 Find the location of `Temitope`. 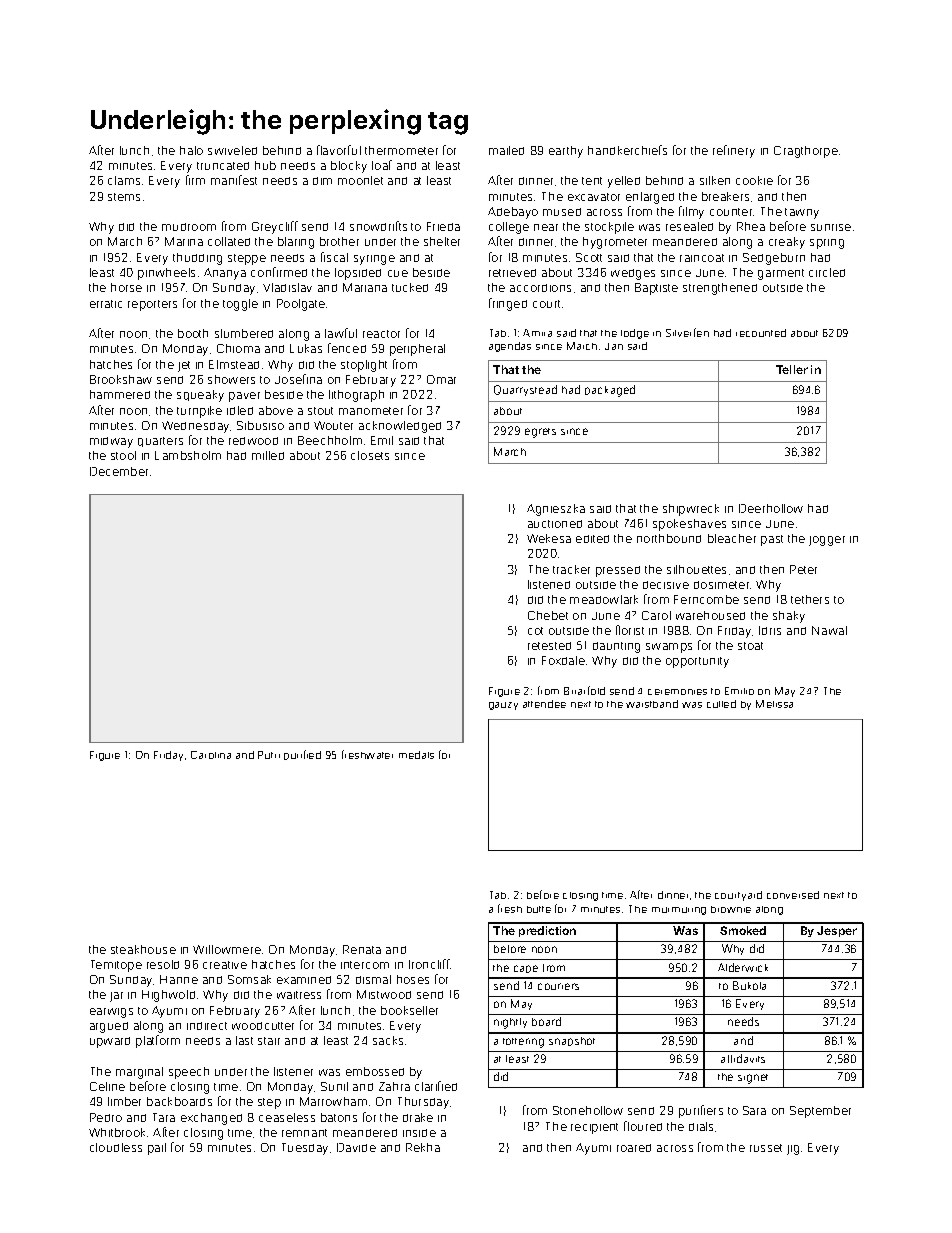

Temitope is located at coordinates (116, 966).
